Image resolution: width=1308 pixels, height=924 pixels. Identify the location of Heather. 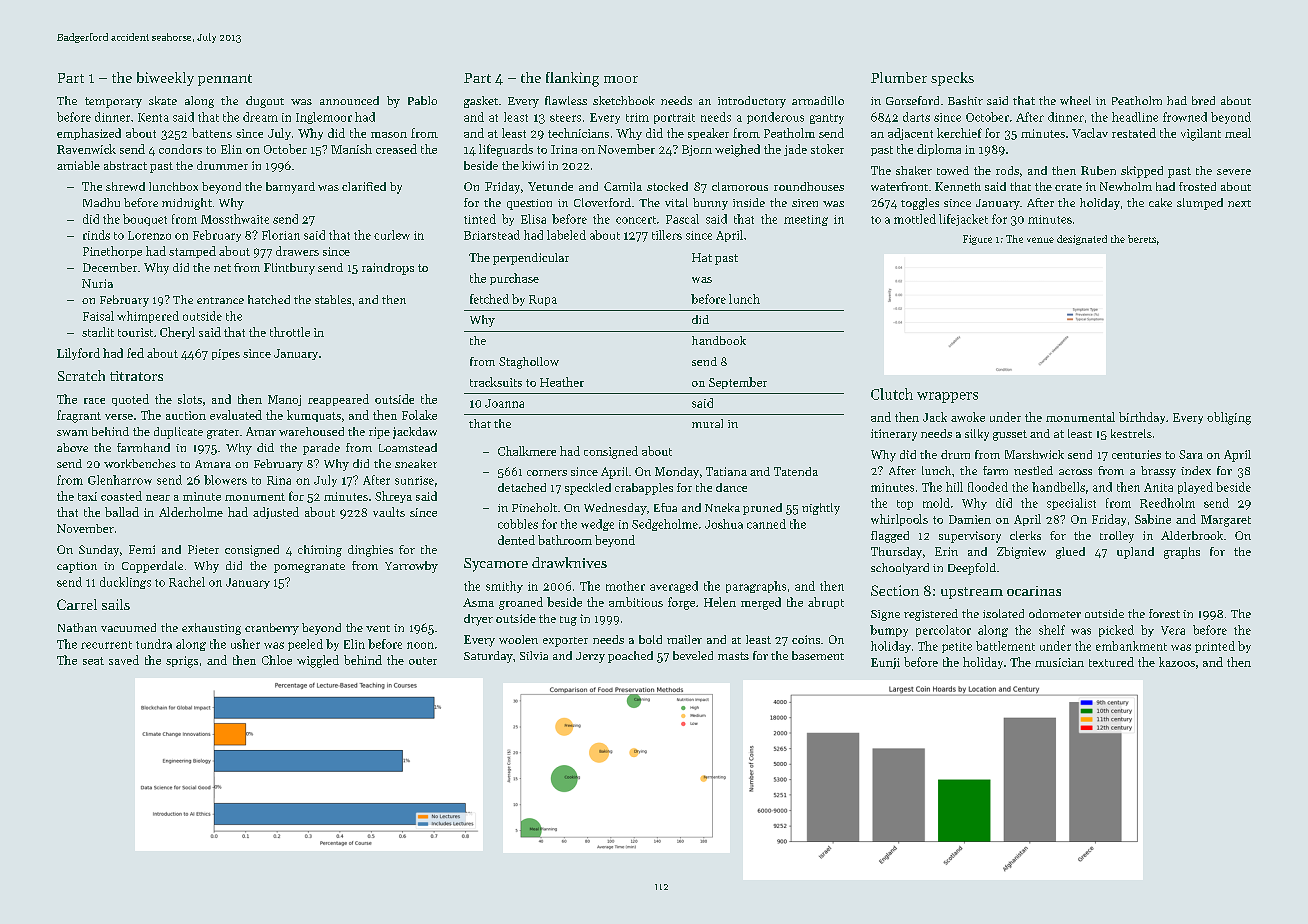
(562, 382).
